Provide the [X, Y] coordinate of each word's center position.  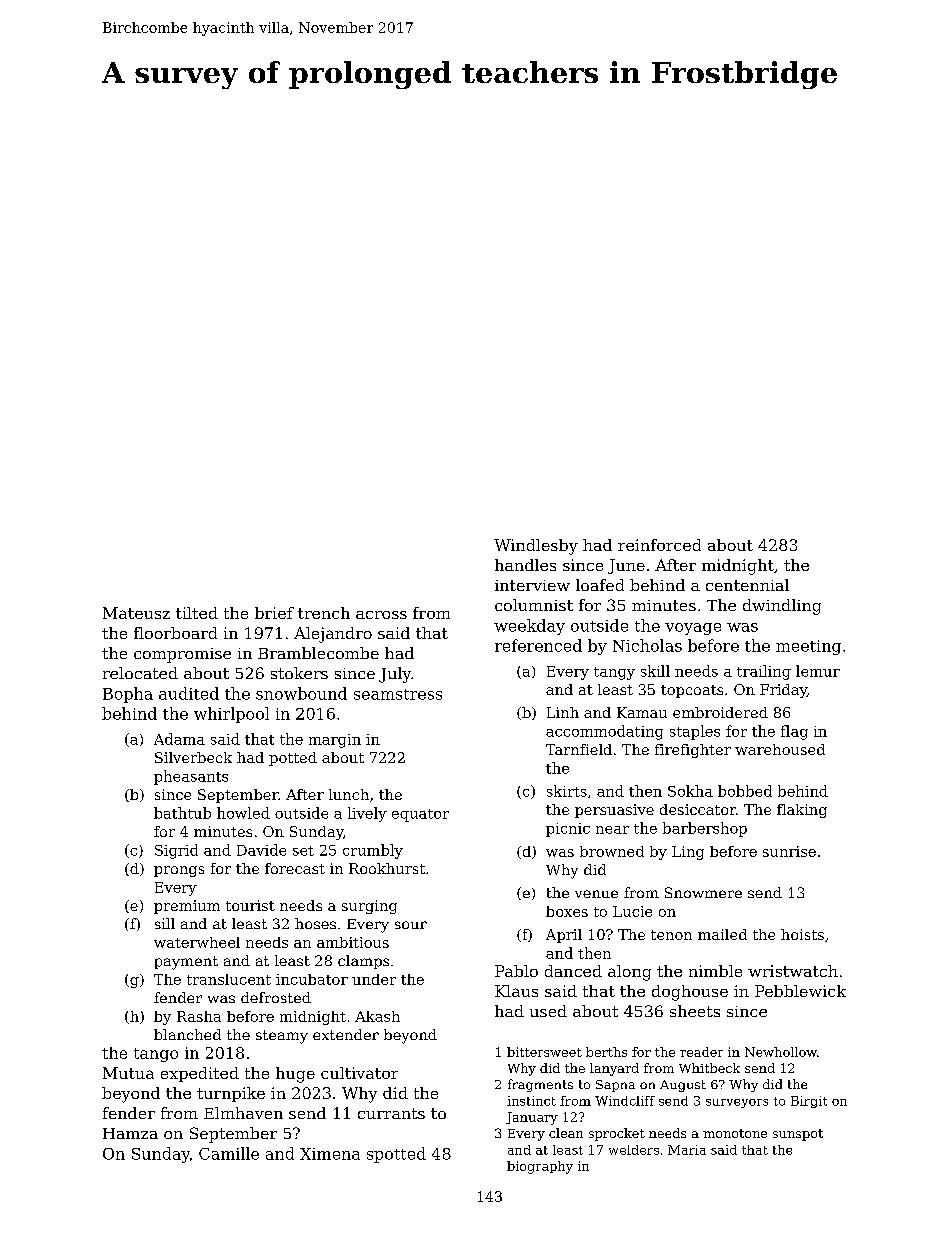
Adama [179, 739]
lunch [349, 794]
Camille [229, 1153]
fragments [540, 1085]
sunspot [798, 1135]
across [381, 615]
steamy [282, 1037]
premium [187, 907]
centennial [747, 585]
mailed [722, 934]
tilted [197, 613]
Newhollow [781, 1052]
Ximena [330, 1154]
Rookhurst [387, 868]
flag [794, 732]
